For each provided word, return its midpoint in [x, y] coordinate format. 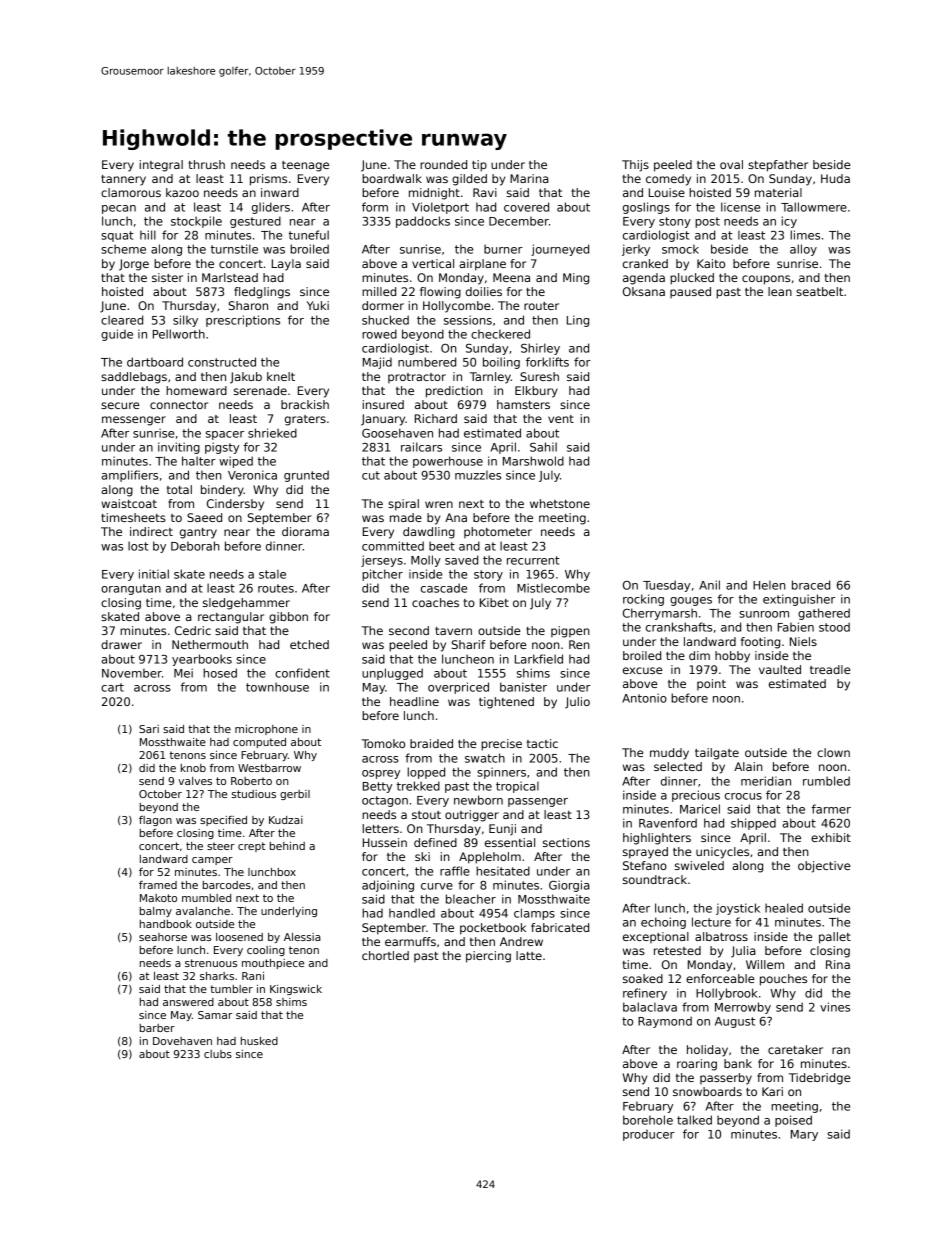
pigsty [222, 448]
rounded [443, 164]
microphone [266, 730]
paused [690, 292]
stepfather [778, 166]
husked [259, 1041]
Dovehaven [182, 1041]
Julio [577, 703]
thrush [206, 164]
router [541, 306]
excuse [642, 670]
